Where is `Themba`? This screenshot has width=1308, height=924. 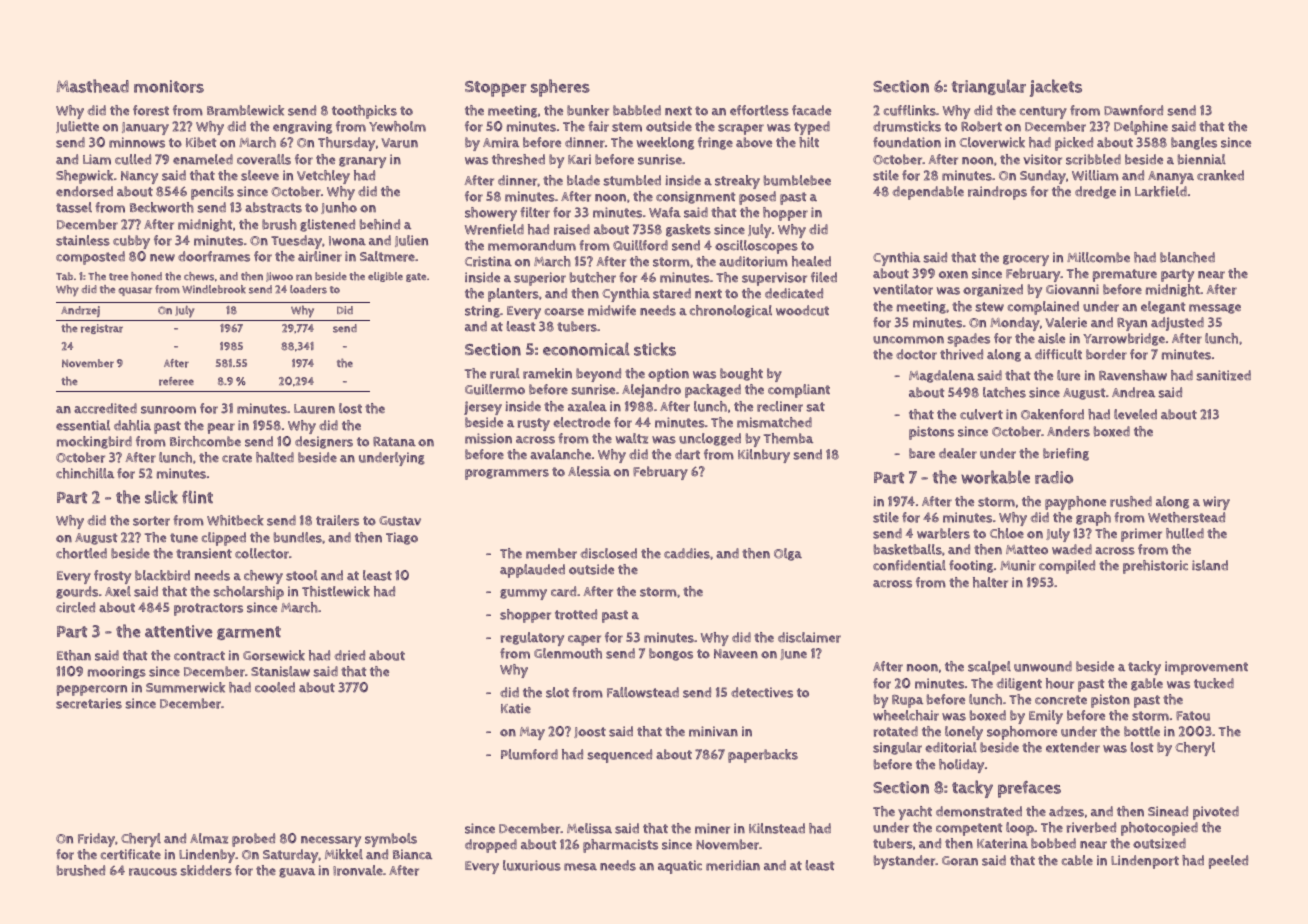
Themba is located at coordinates (788, 438).
